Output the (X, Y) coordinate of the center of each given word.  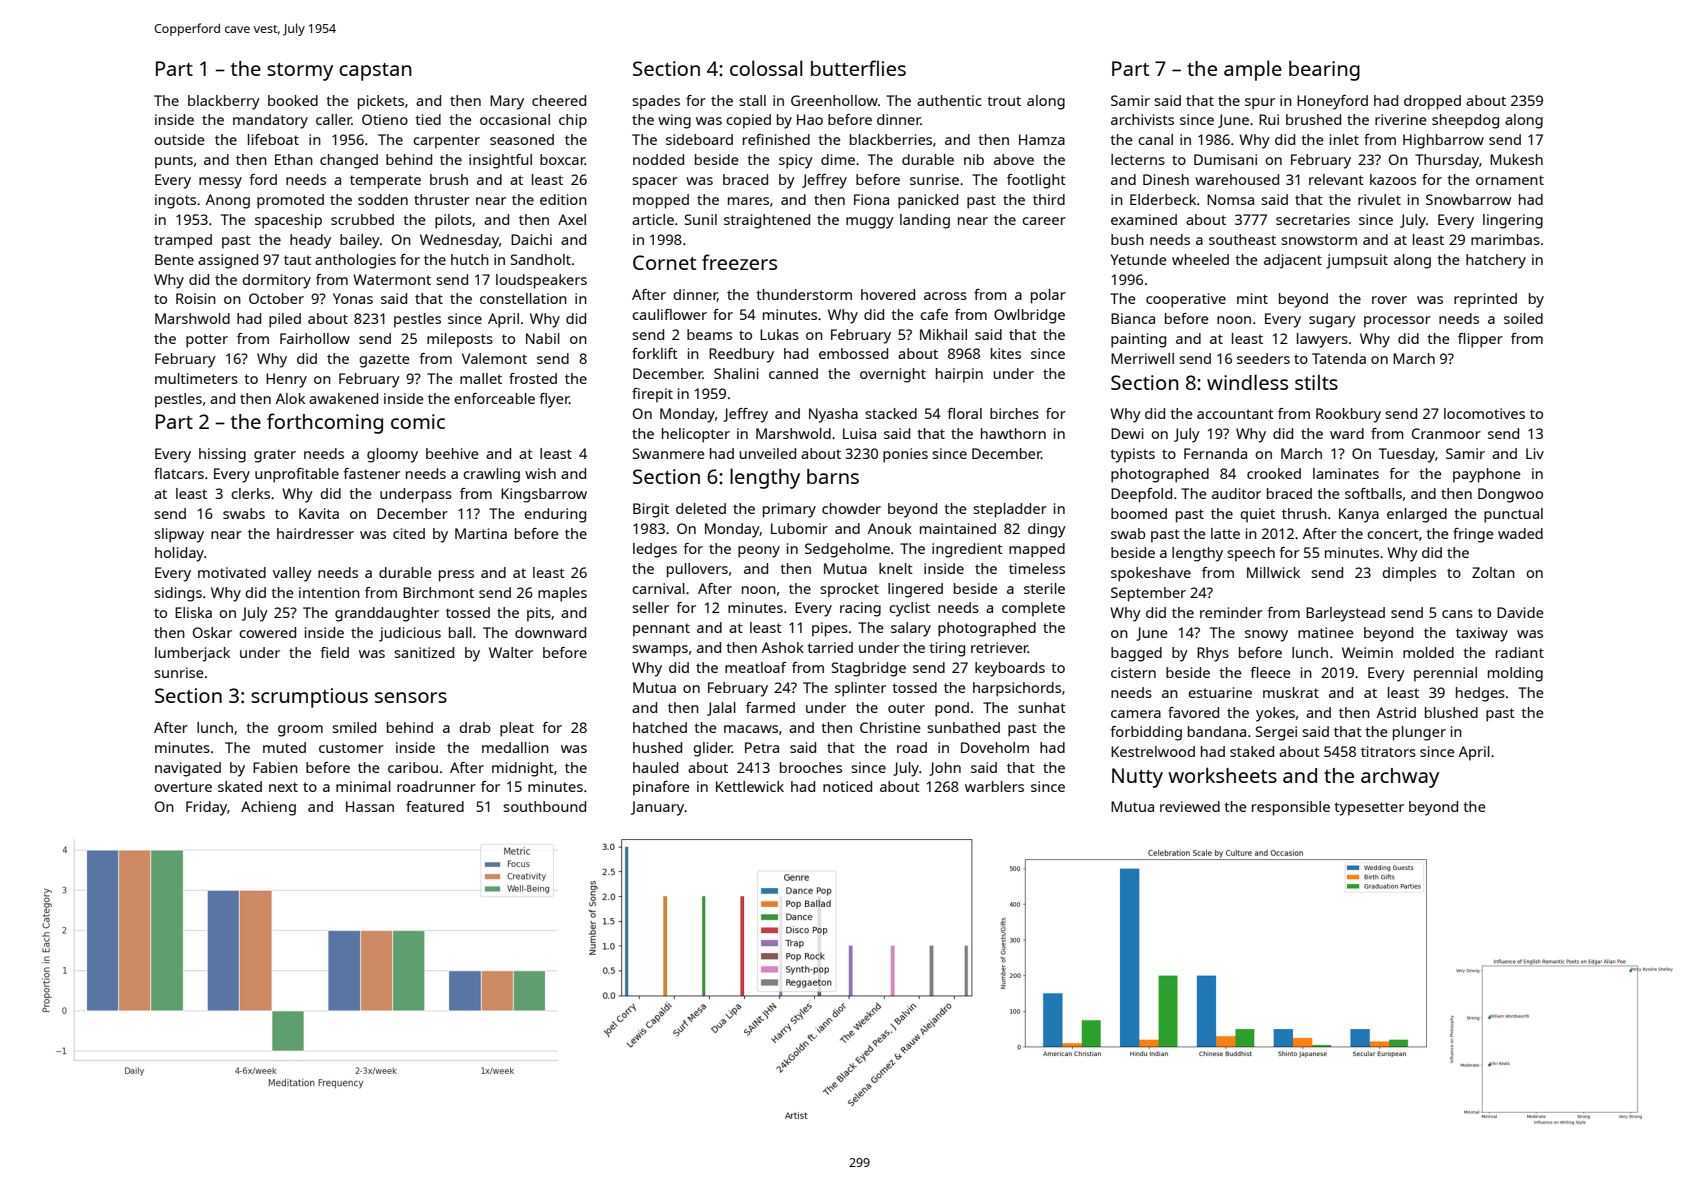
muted (284, 747)
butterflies (858, 68)
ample (1253, 70)
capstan (375, 72)
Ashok (783, 647)
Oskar (212, 632)
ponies (905, 455)
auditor (1236, 493)
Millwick (1273, 572)
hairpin (959, 375)
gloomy (392, 455)
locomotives (1484, 413)
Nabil (543, 338)
